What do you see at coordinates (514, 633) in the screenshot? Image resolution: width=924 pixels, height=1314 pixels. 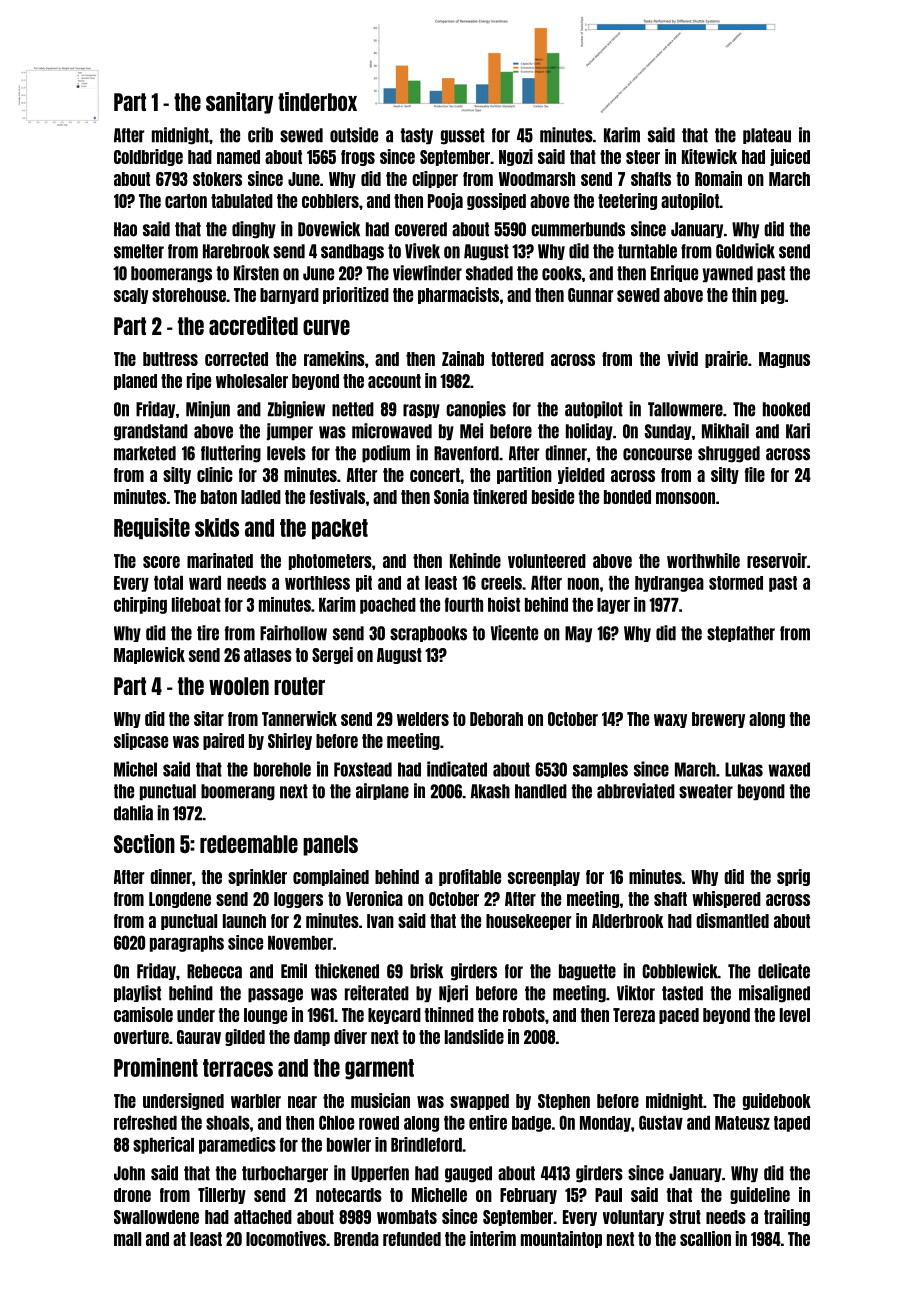 I see `Vicente` at bounding box center [514, 633].
